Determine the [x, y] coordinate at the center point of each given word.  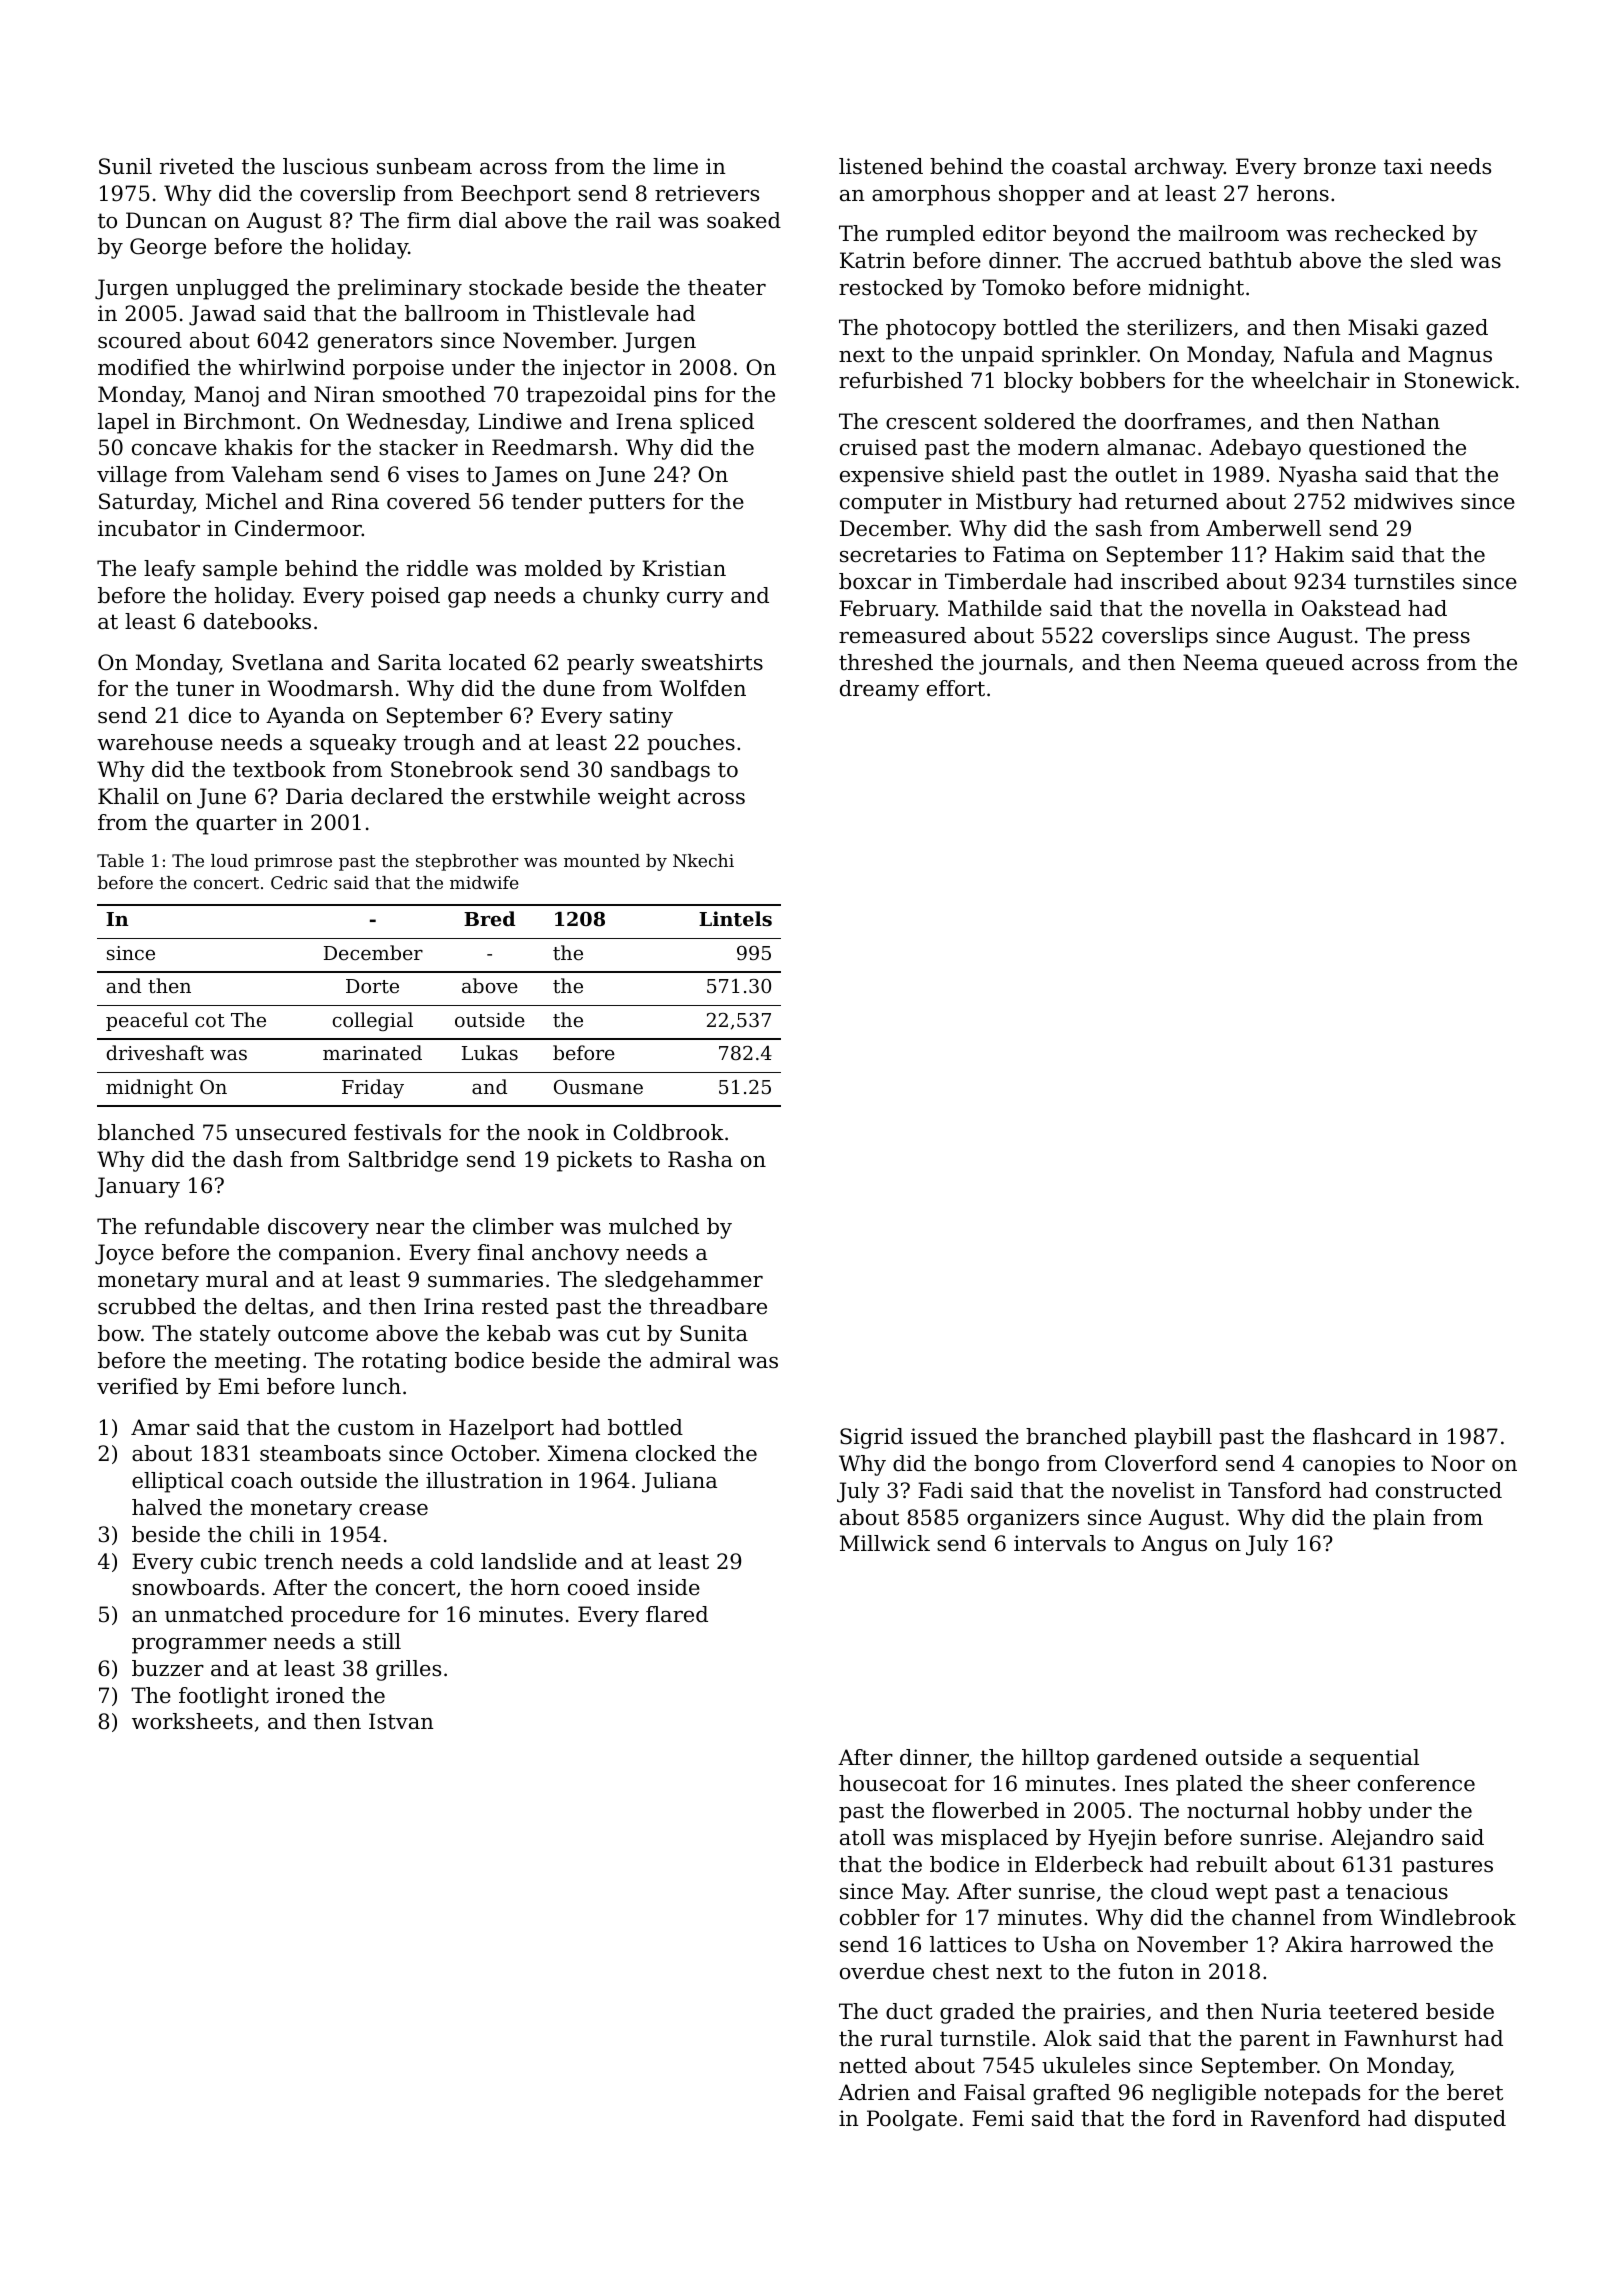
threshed [886, 662]
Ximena [588, 1453]
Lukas [490, 1052]
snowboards [195, 1587]
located [487, 662]
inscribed [1170, 581]
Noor [1458, 1463]
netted [873, 2065]
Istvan [401, 1721]
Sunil [125, 166]
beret [1475, 2092]
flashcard [1362, 1436]
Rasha [700, 1159]
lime [675, 166]
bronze [1340, 166]
